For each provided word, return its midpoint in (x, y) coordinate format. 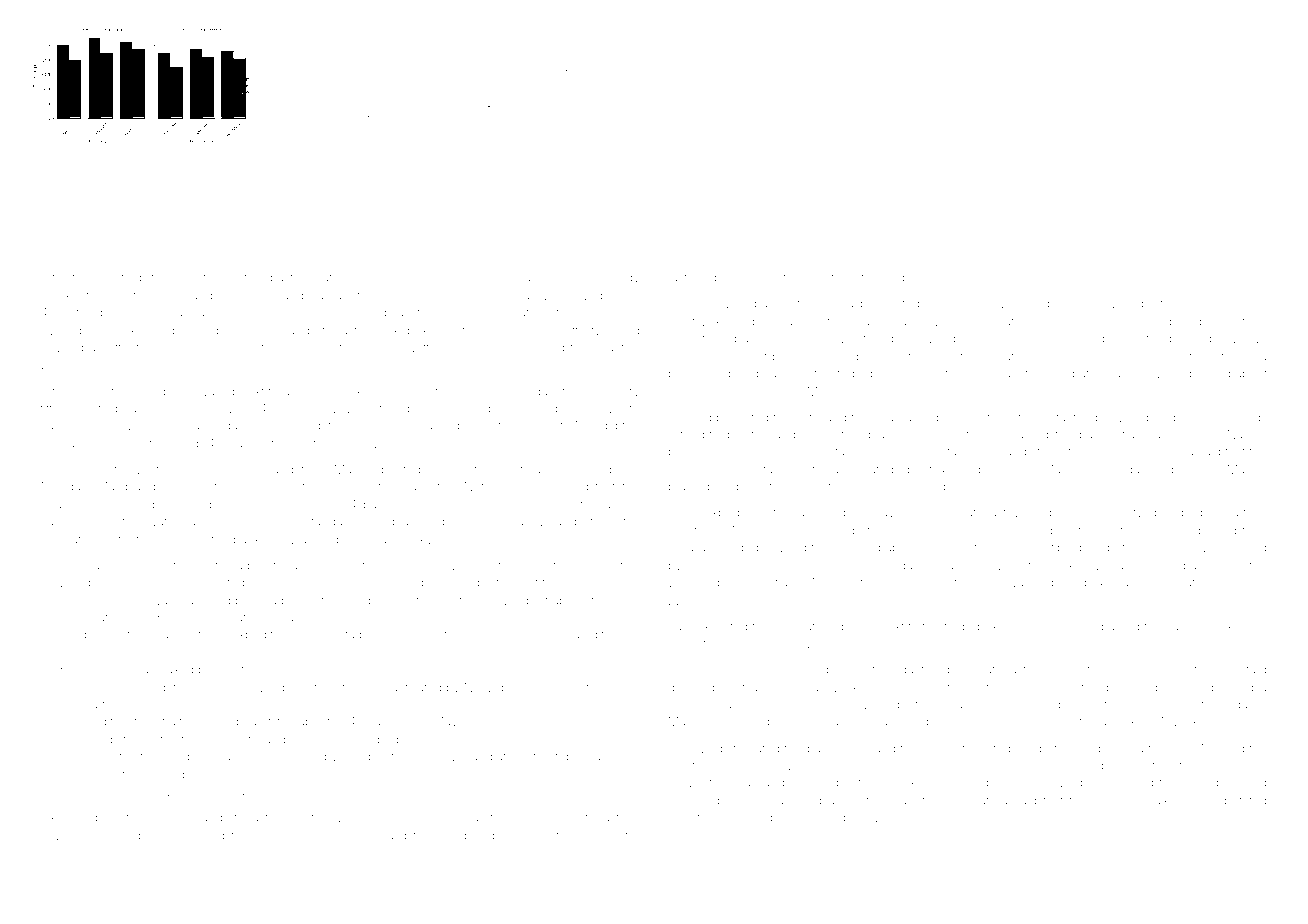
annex (1118, 722)
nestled (243, 277)
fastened (692, 277)
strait (169, 722)
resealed (573, 634)
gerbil (899, 279)
